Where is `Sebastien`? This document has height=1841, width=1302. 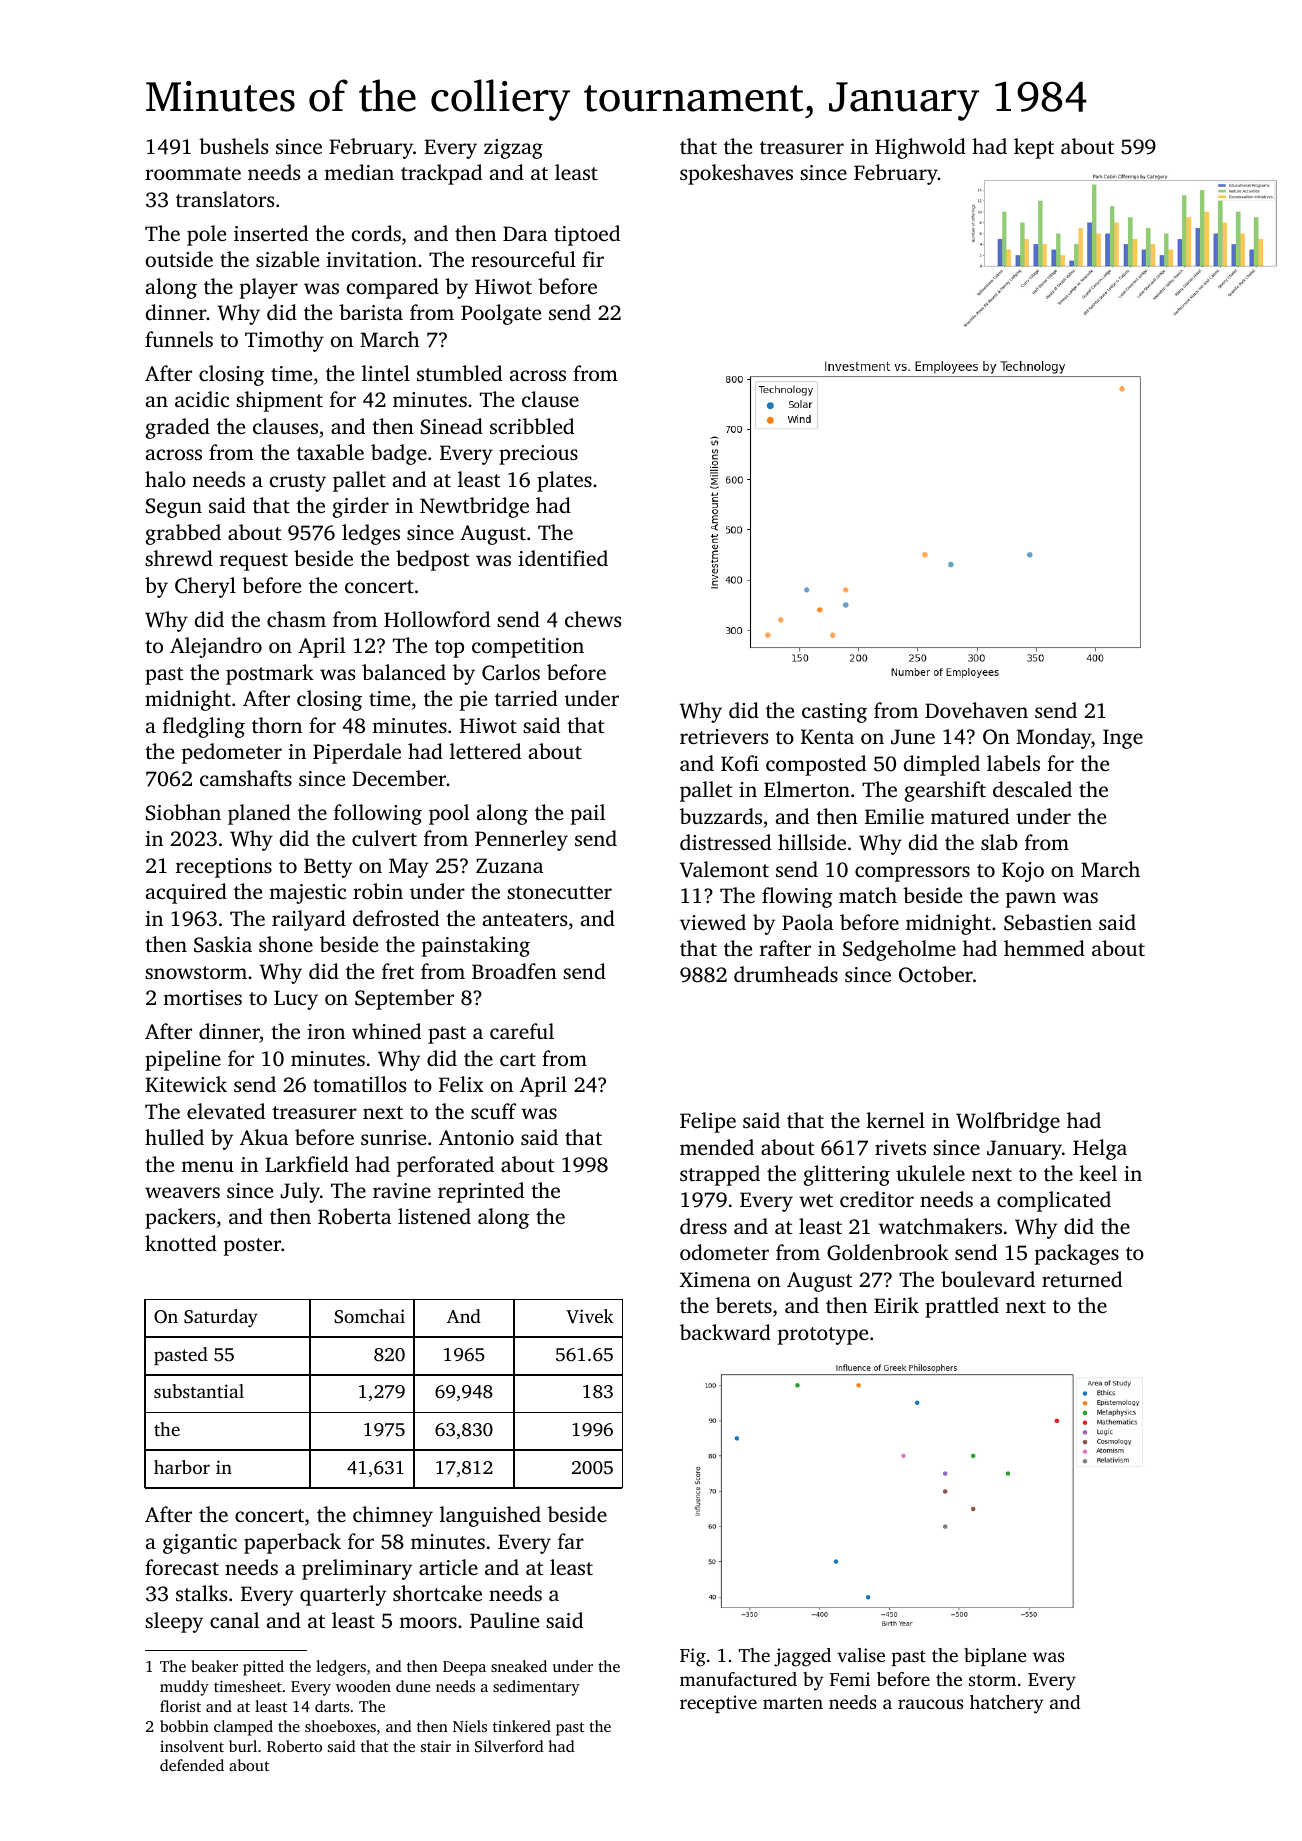
Sebastien is located at coordinates (1048, 922).
